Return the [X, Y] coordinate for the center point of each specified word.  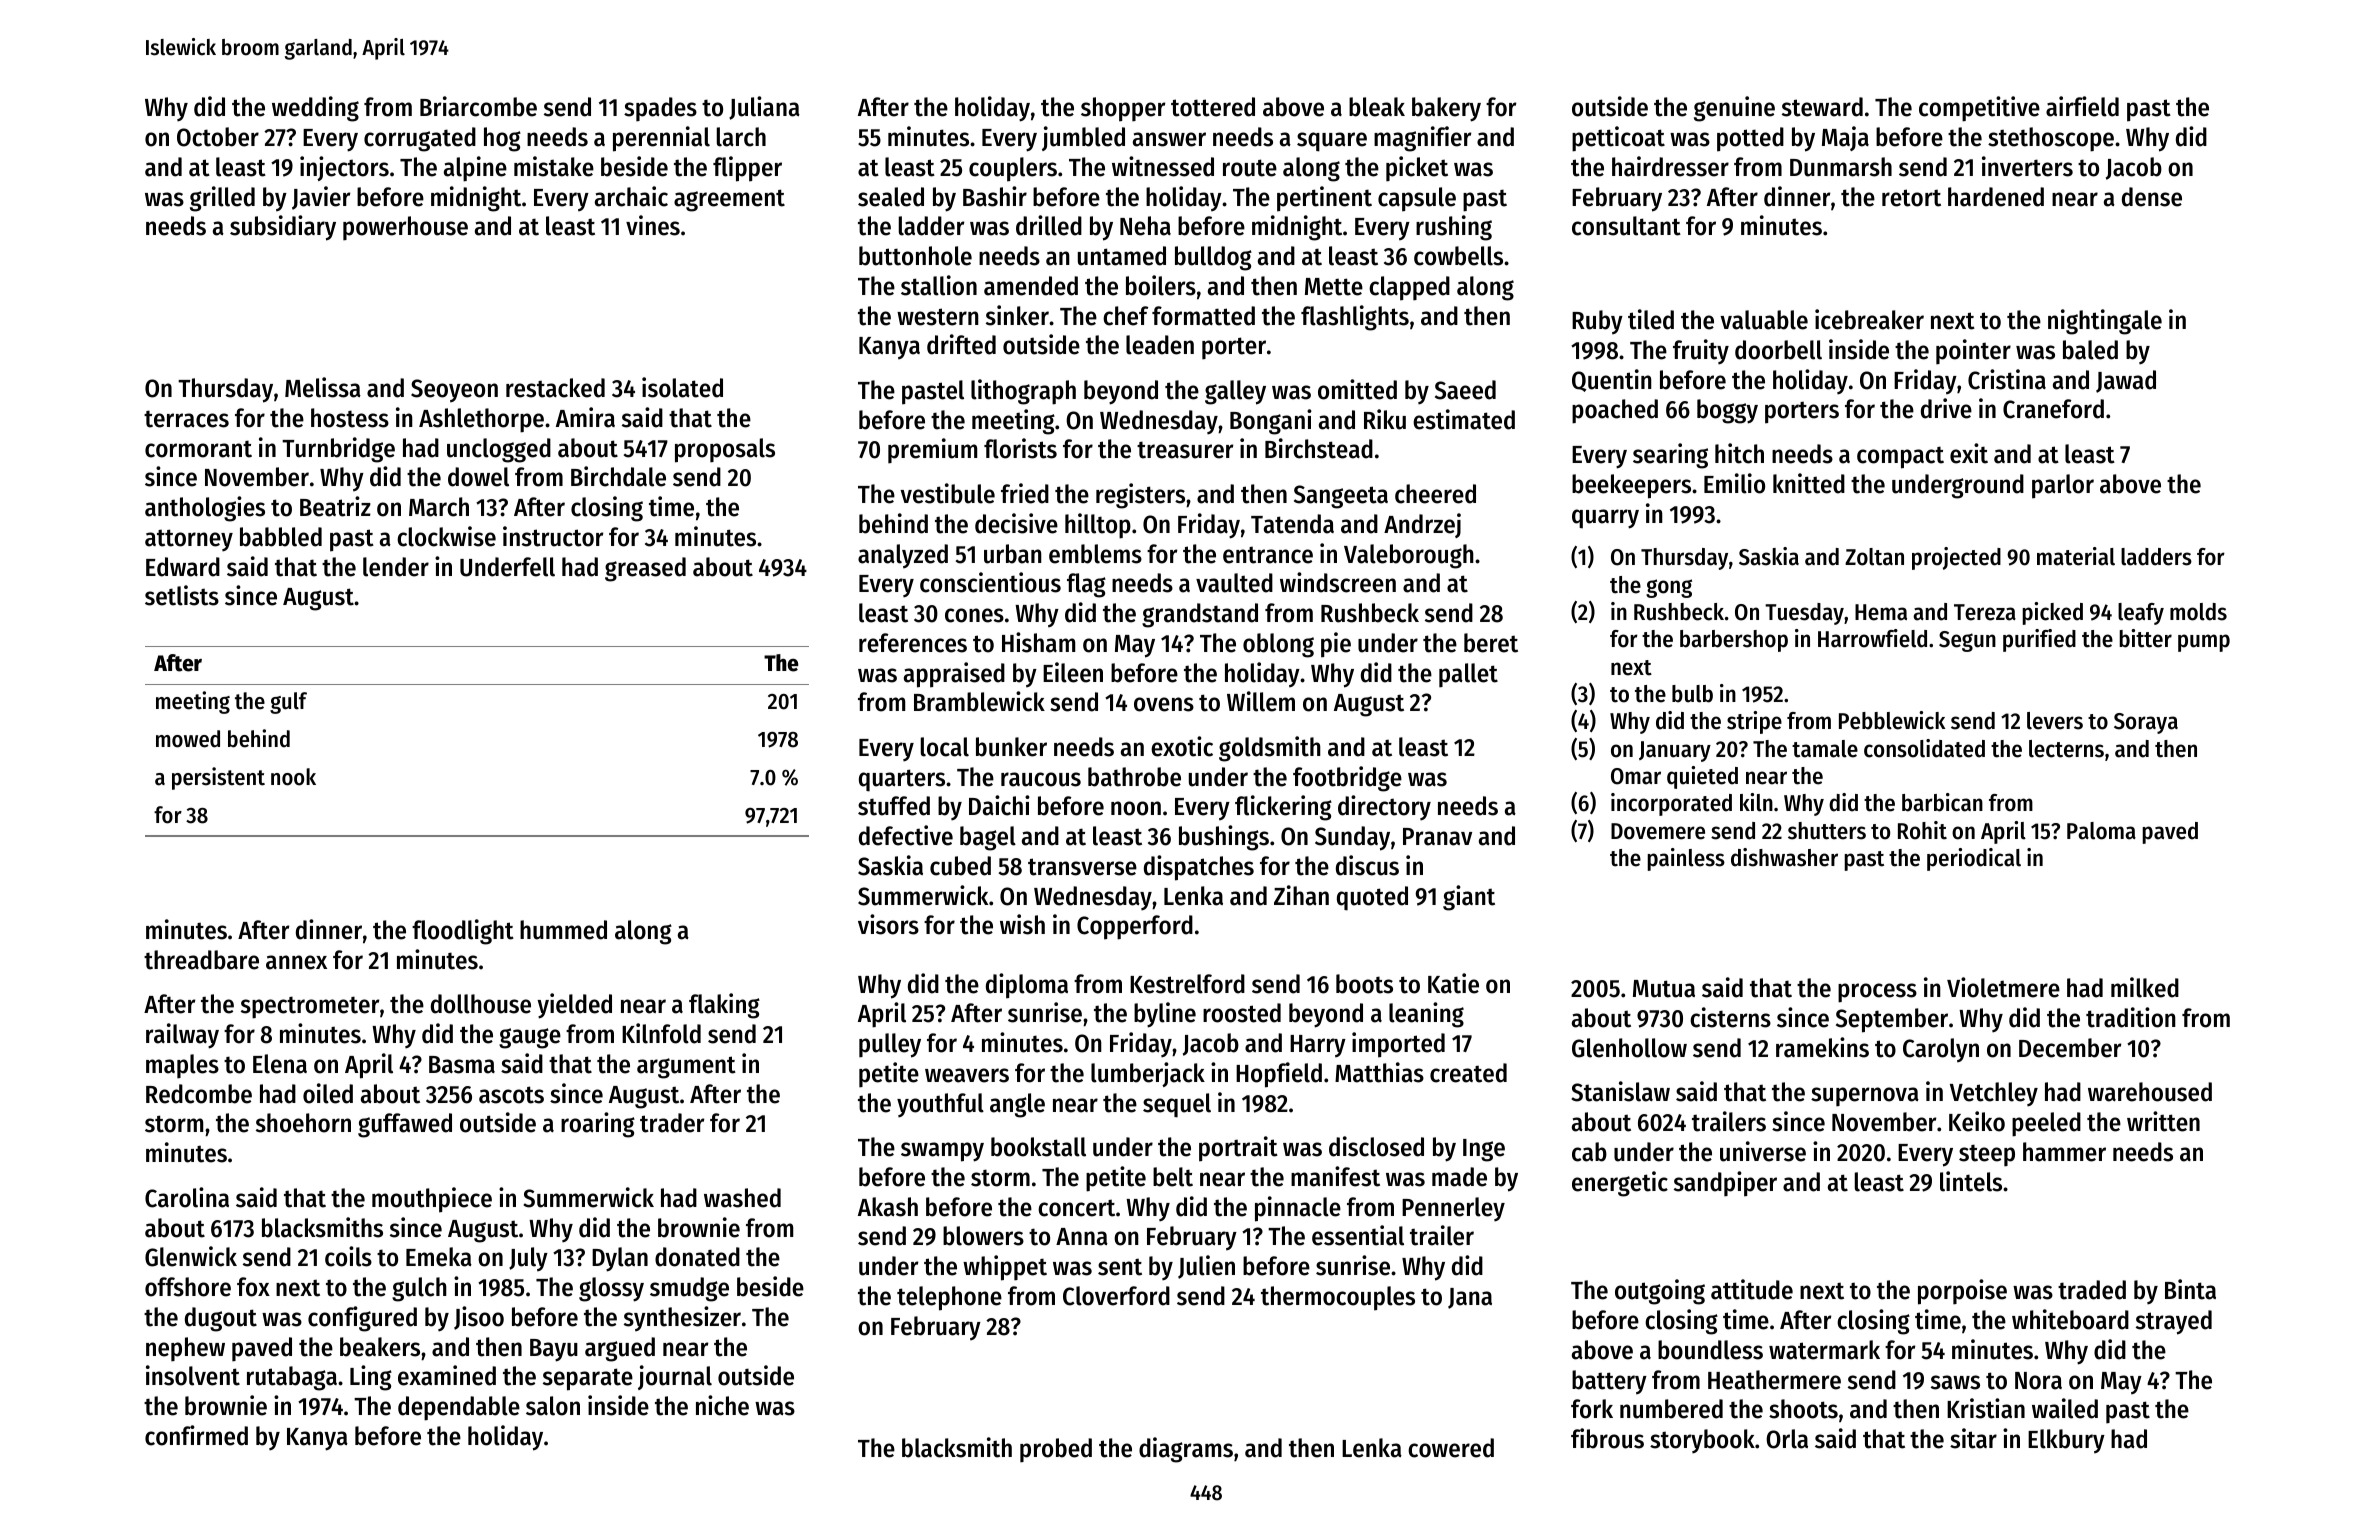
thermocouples [1338, 1298]
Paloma [2101, 831]
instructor [553, 536]
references [913, 643]
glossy [611, 1289]
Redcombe [199, 1094]
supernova [1865, 1097]
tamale [1825, 749]
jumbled [1083, 138]
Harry [1318, 1046]
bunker [1011, 747]
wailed [2065, 1408]
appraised [954, 675]
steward [1822, 107]
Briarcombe [478, 106]
